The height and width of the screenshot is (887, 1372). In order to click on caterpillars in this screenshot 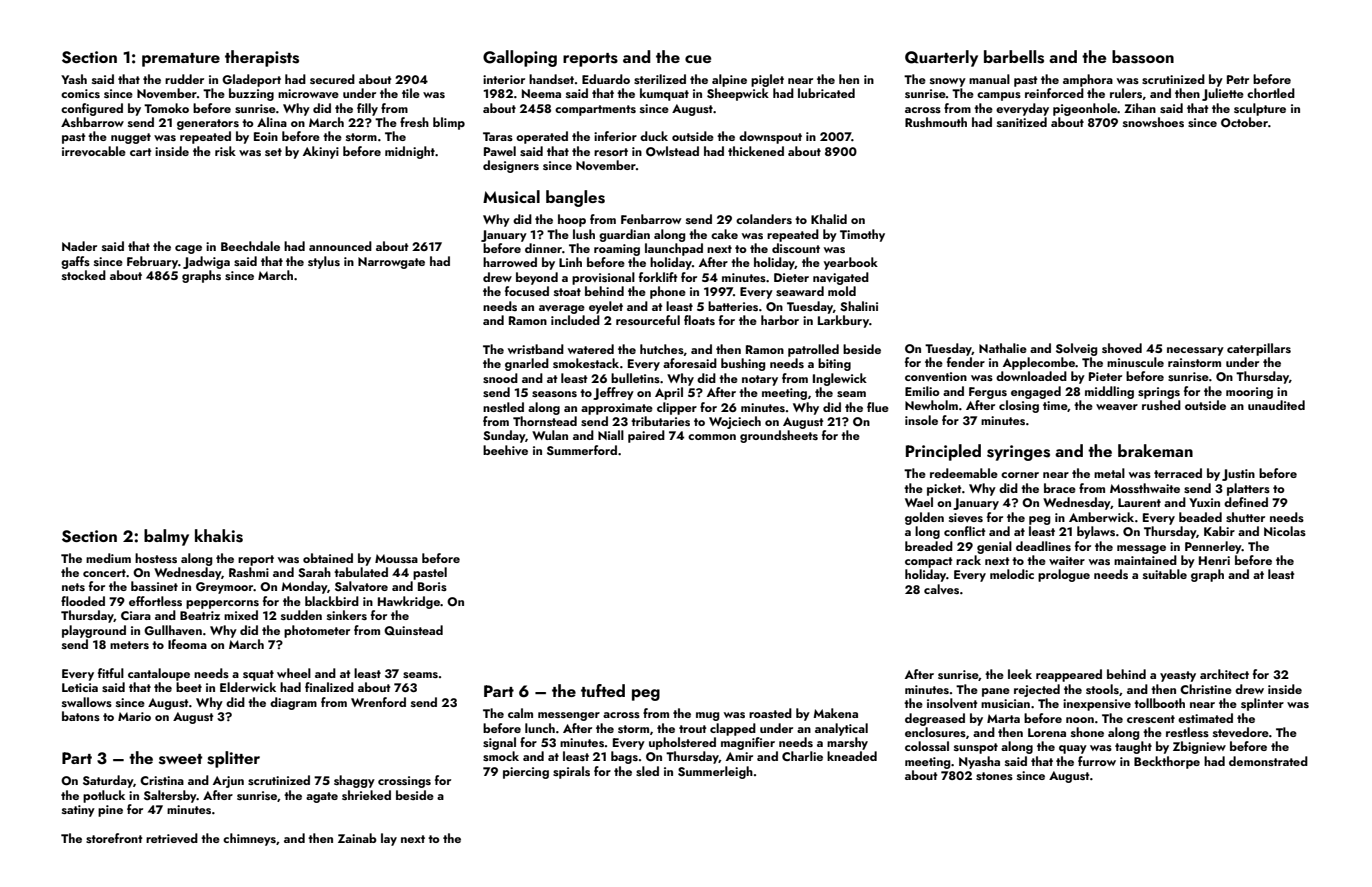, I will do `click(1259, 349)`.
